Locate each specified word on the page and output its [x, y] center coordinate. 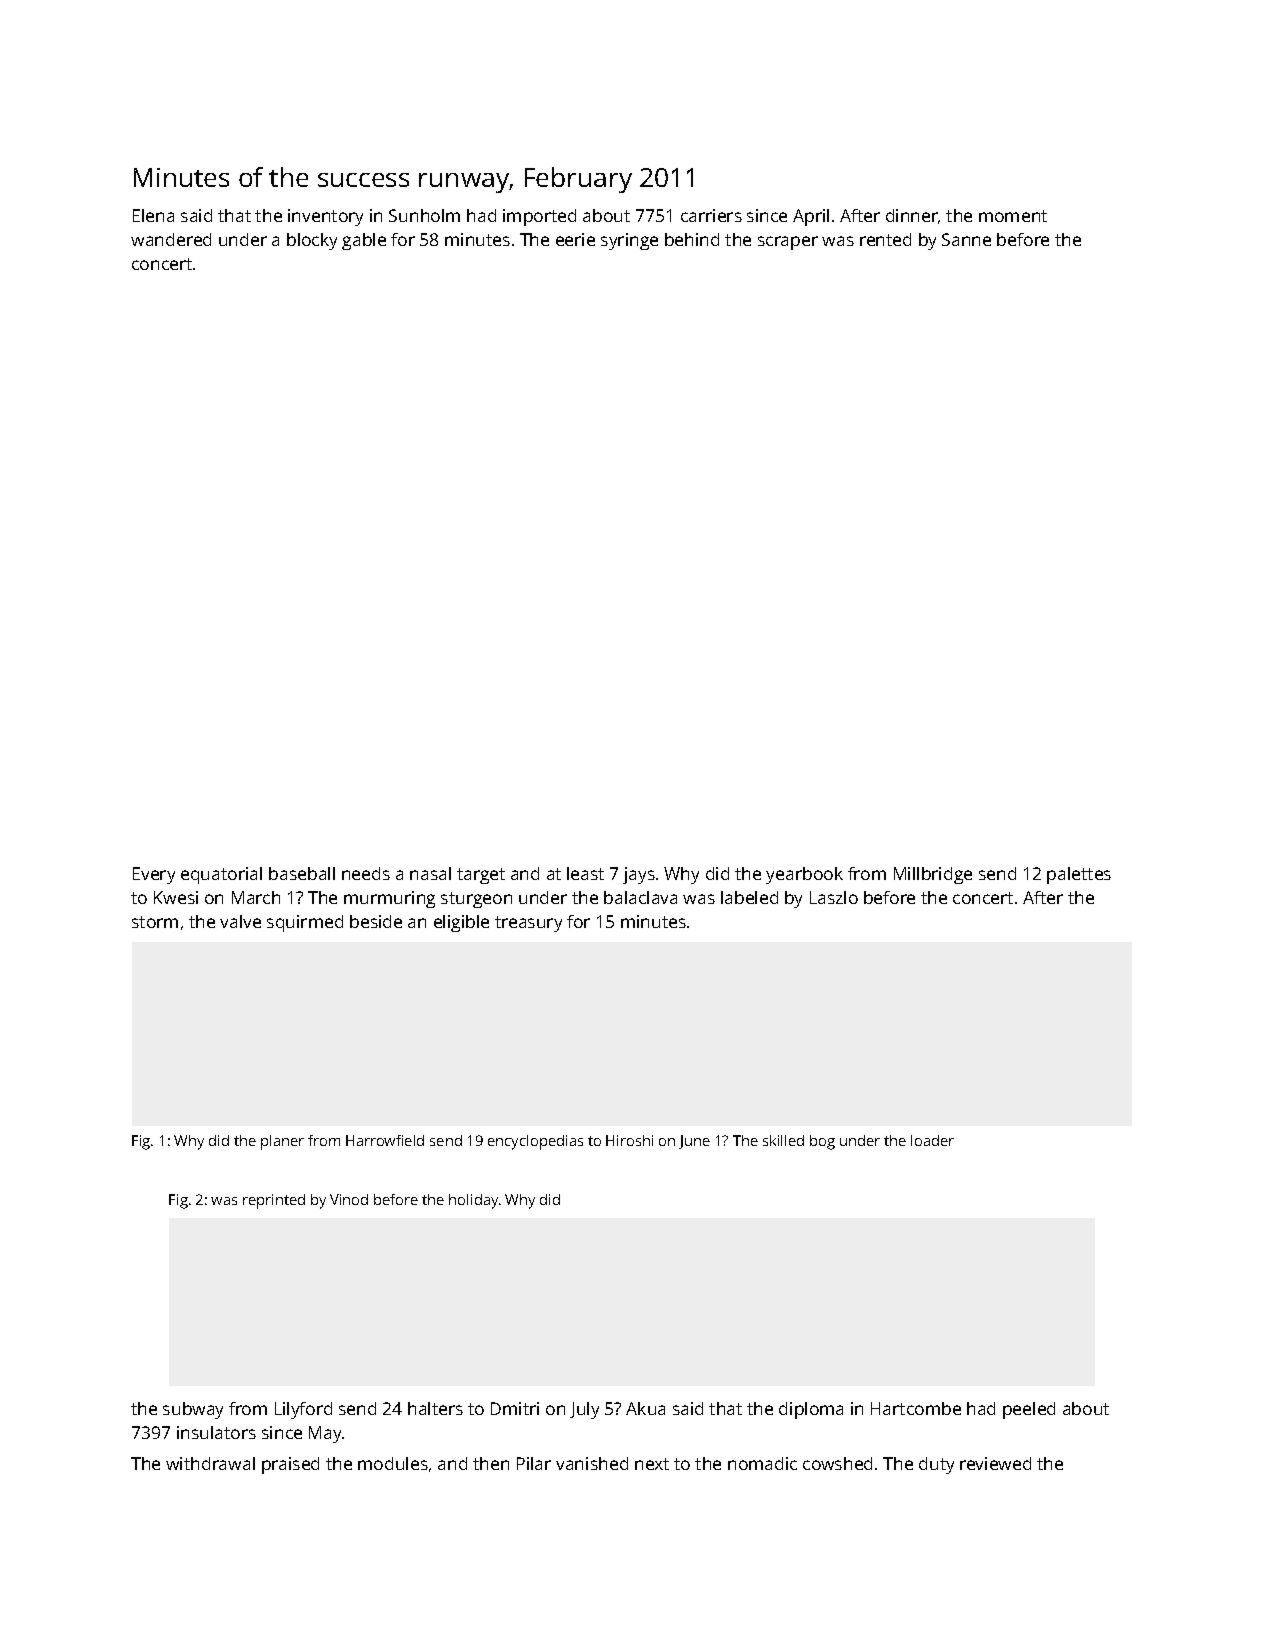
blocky [312, 241]
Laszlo [834, 897]
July [584, 1410]
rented [885, 239]
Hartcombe [916, 1408]
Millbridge [933, 875]
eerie [575, 239]
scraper [788, 243]
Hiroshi [629, 1140]
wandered [171, 239]
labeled [749, 897]
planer [282, 1142]
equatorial [221, 875]
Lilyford [303, 1410]
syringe [629, 241]
